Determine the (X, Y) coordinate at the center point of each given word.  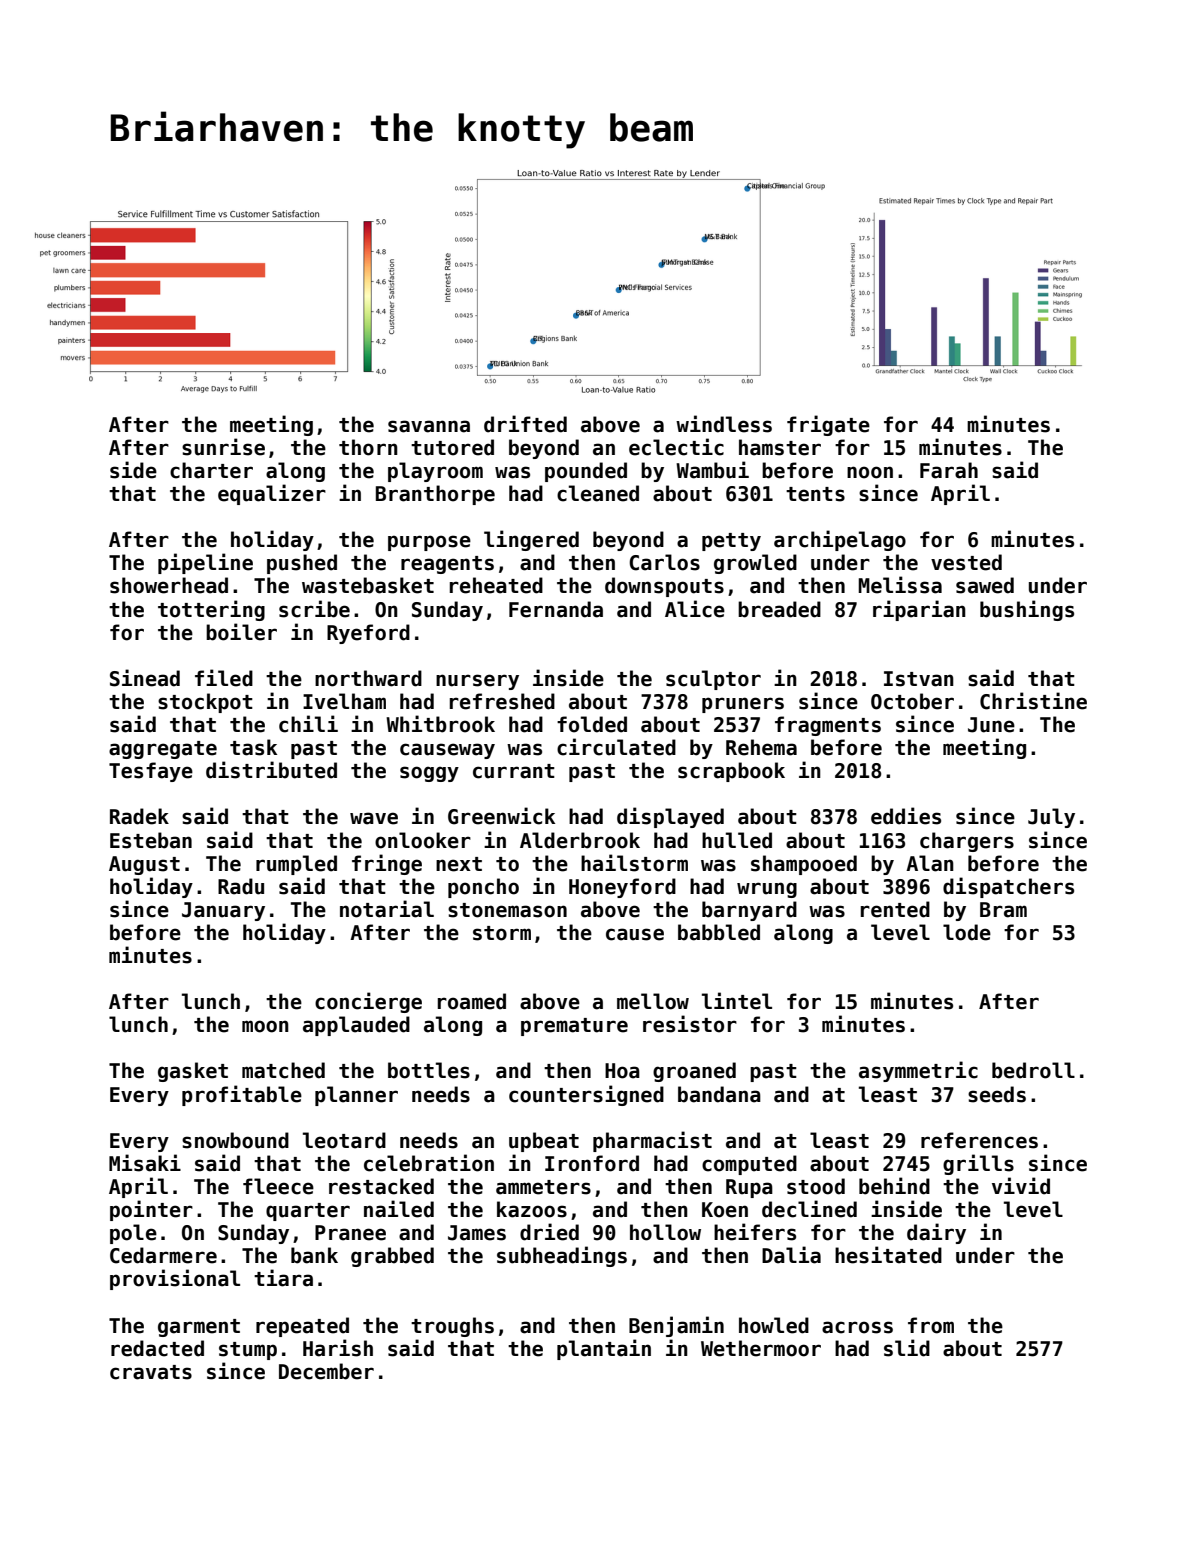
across (857, 1327)
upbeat (544, 1142)
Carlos (664, 562)
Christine (1033, 701)
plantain (604, 1349)
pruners (743, 705)
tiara (283, 1278)
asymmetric (918, 1071)
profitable (242, 1095)
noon (870, 472)
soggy (429, 774)
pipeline (205, 563)
